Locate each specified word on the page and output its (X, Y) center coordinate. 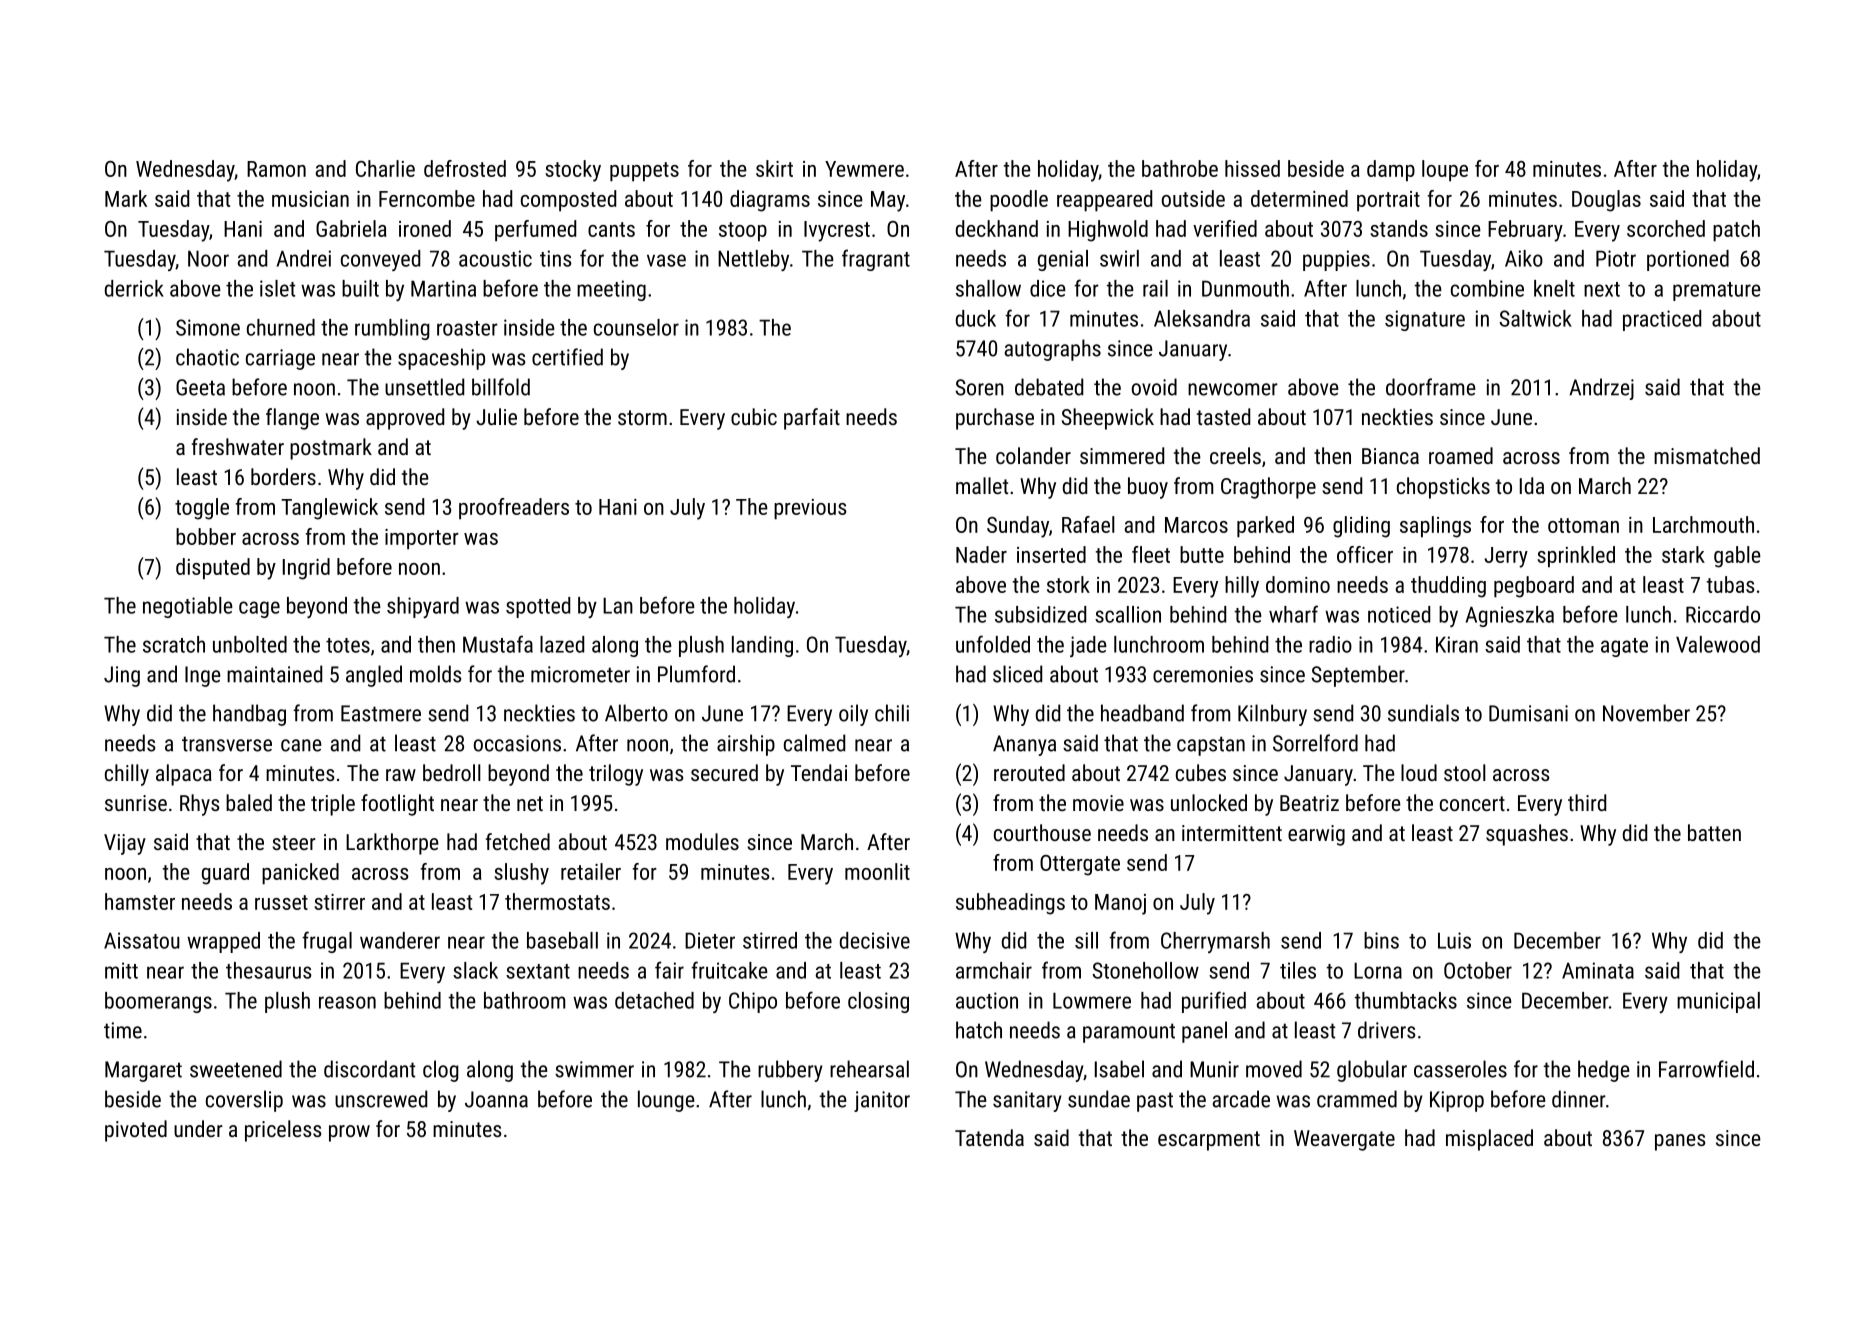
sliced (1017, 674)
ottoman (1583, 525)
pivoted (136, 1131)
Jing (122, 676)
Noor (208, 258)
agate (1624, 647)
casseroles (1460, 1069)
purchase (995, 419)
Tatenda (989, 1137)
